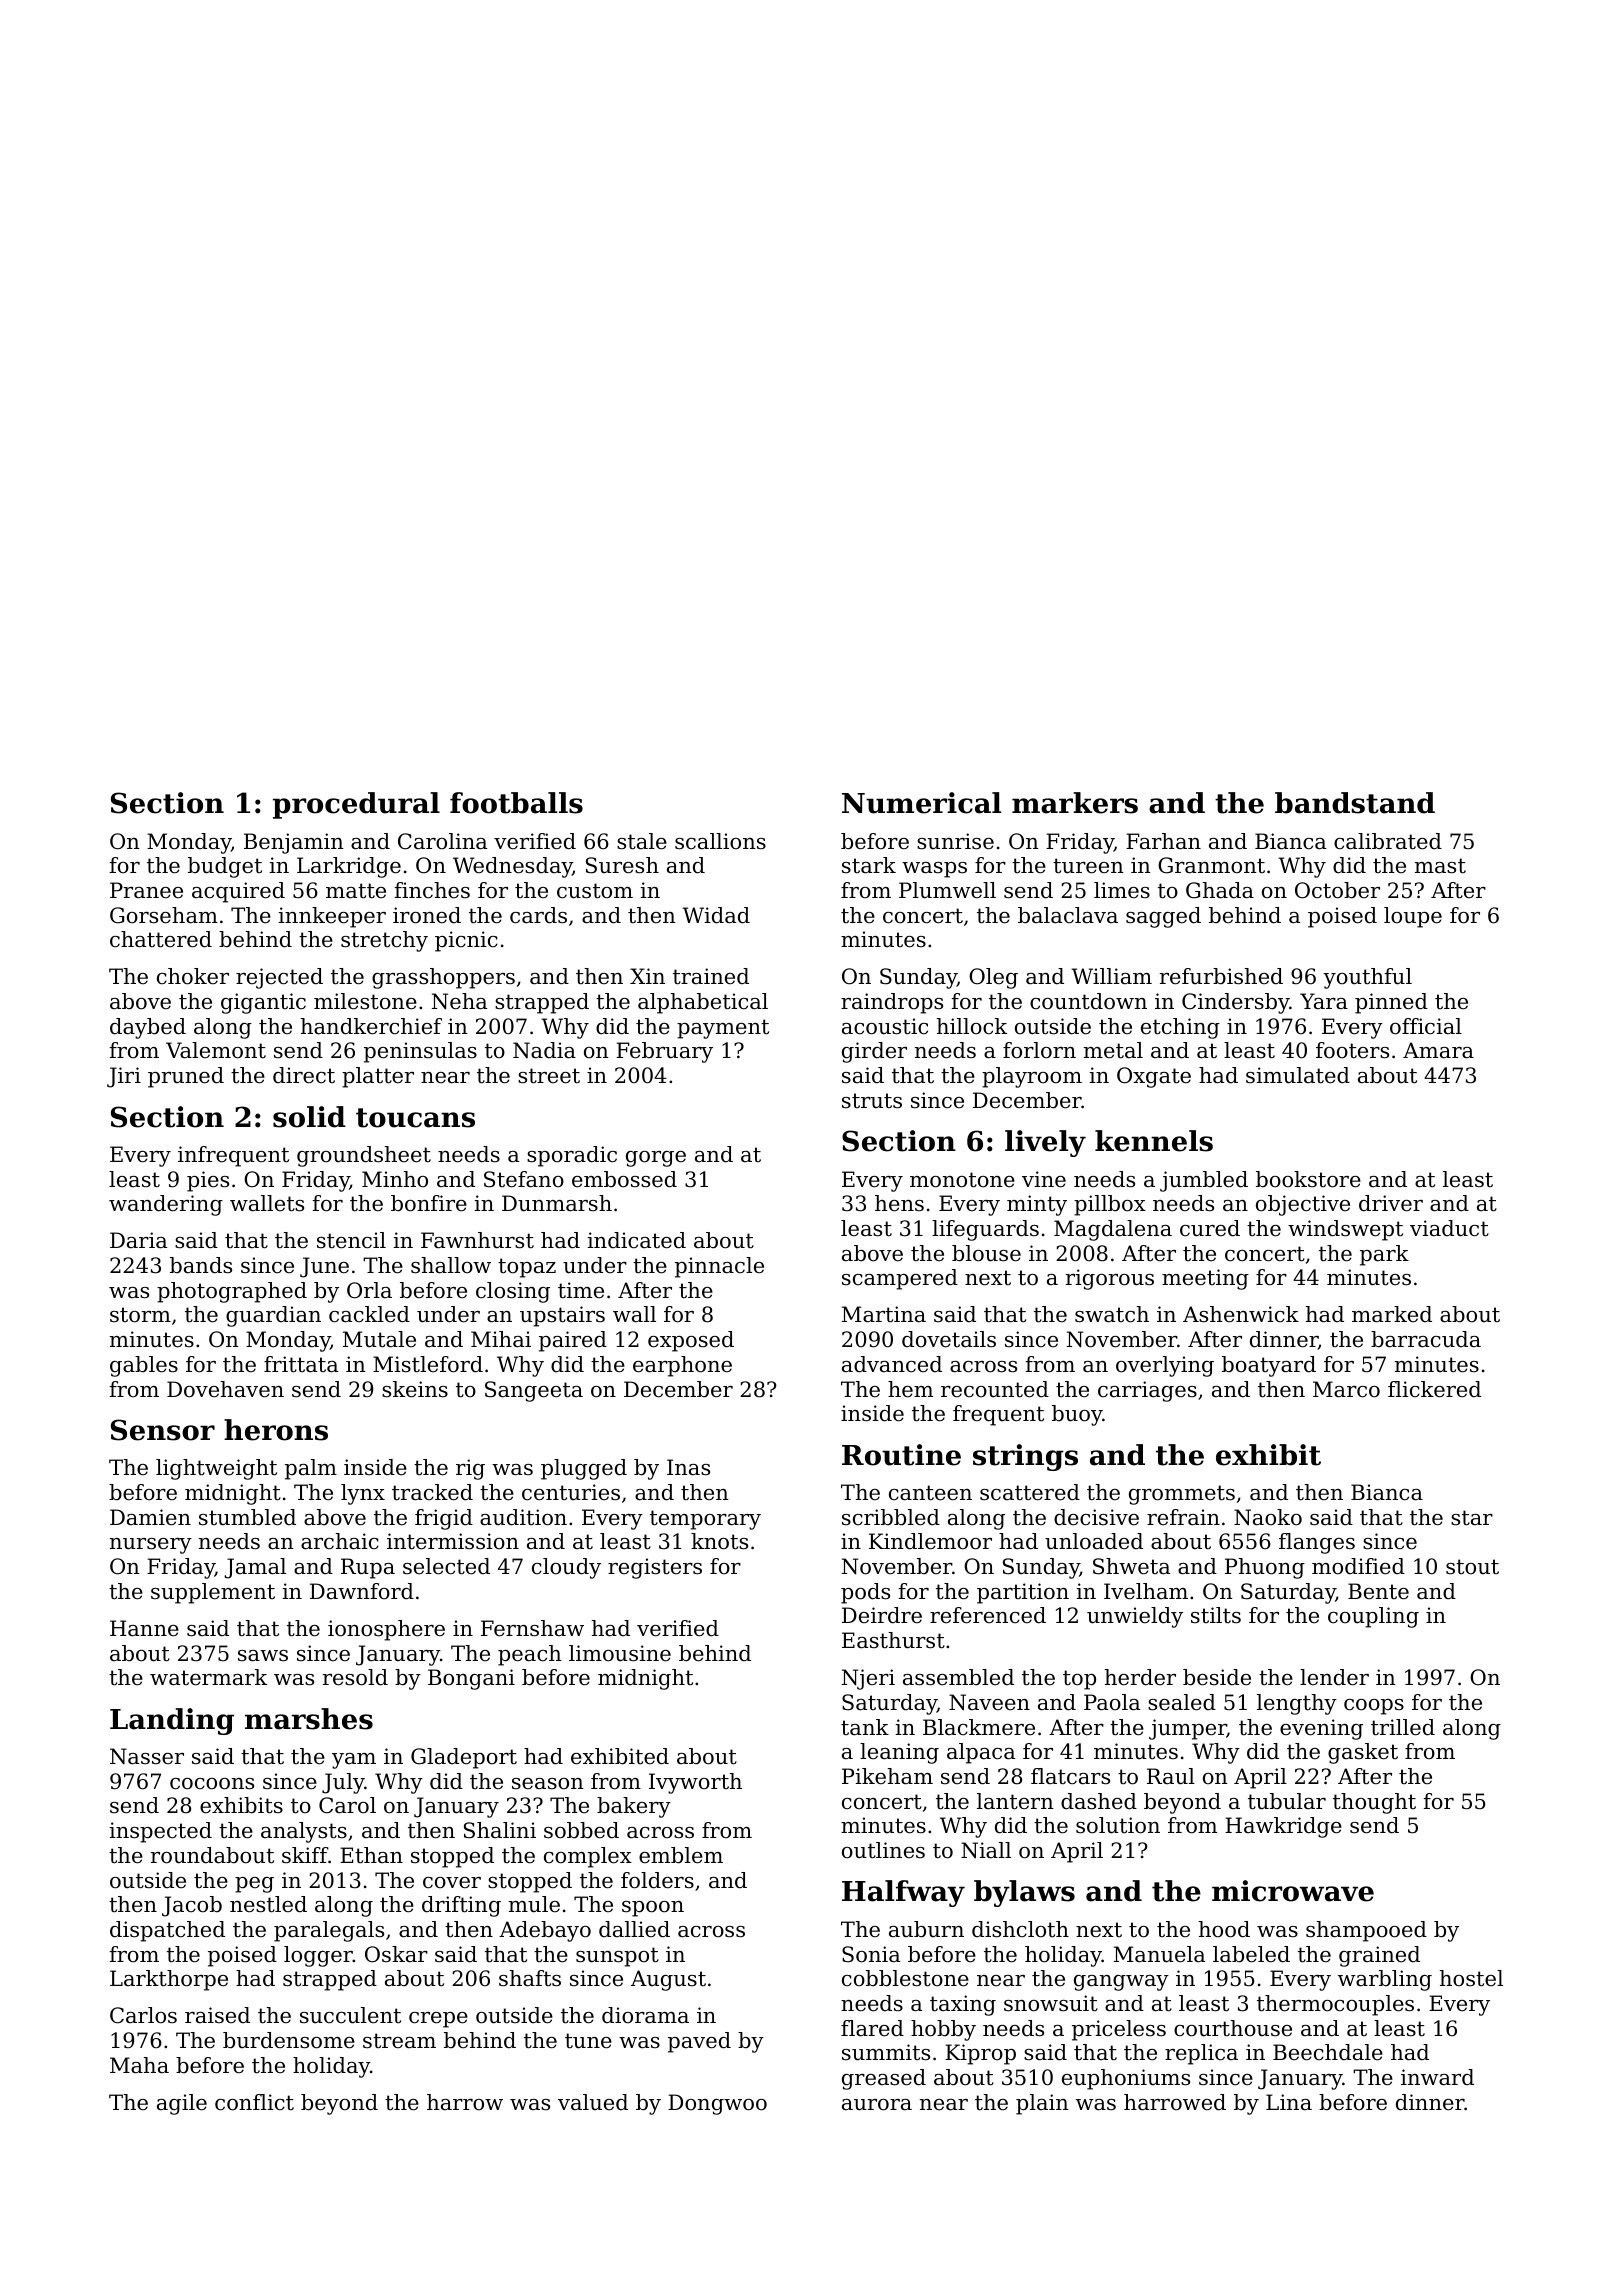  I want to click on viaduct, so click(1449, 1228).
